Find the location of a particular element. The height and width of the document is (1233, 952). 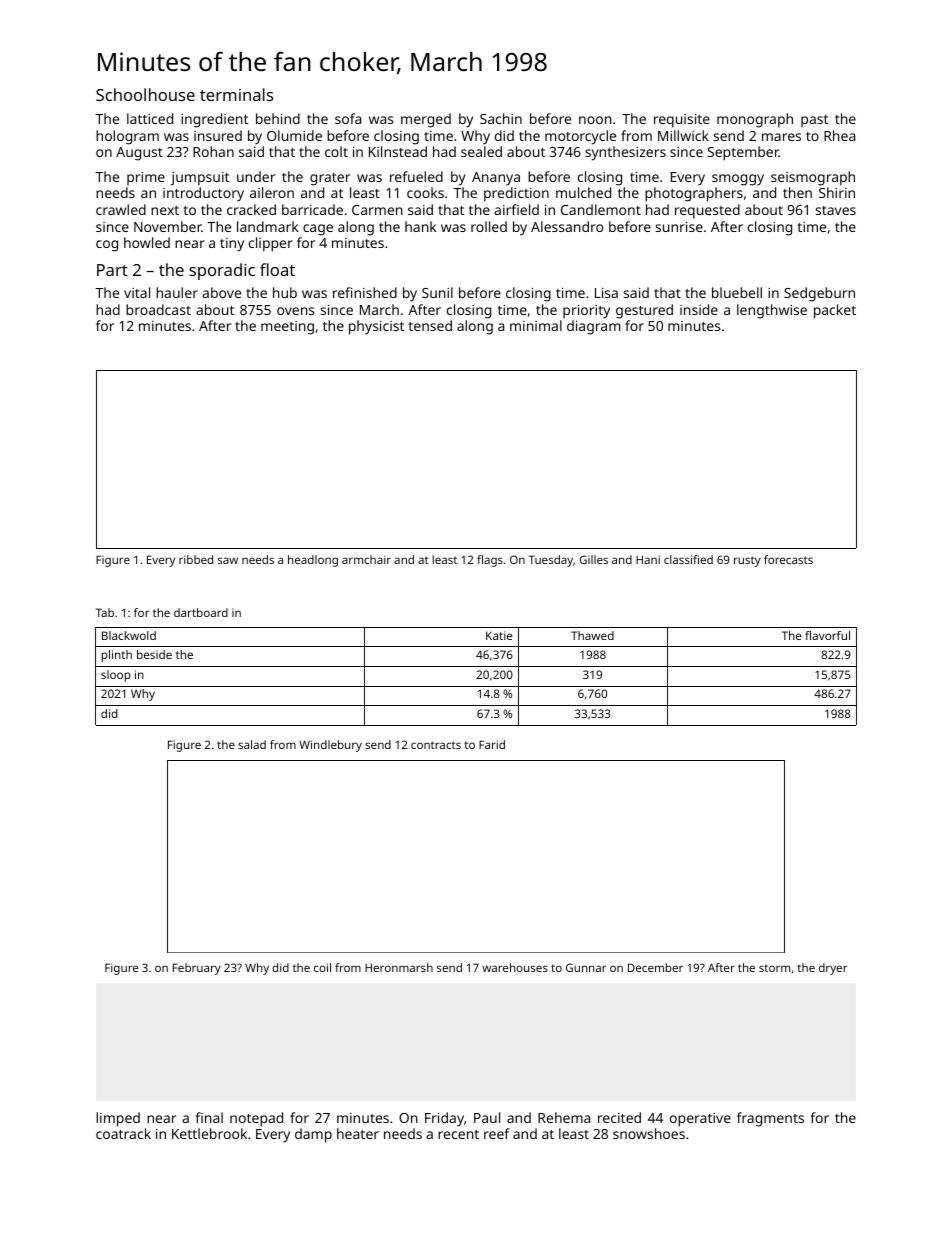

flavorful is located at coordinates (827, 635).
